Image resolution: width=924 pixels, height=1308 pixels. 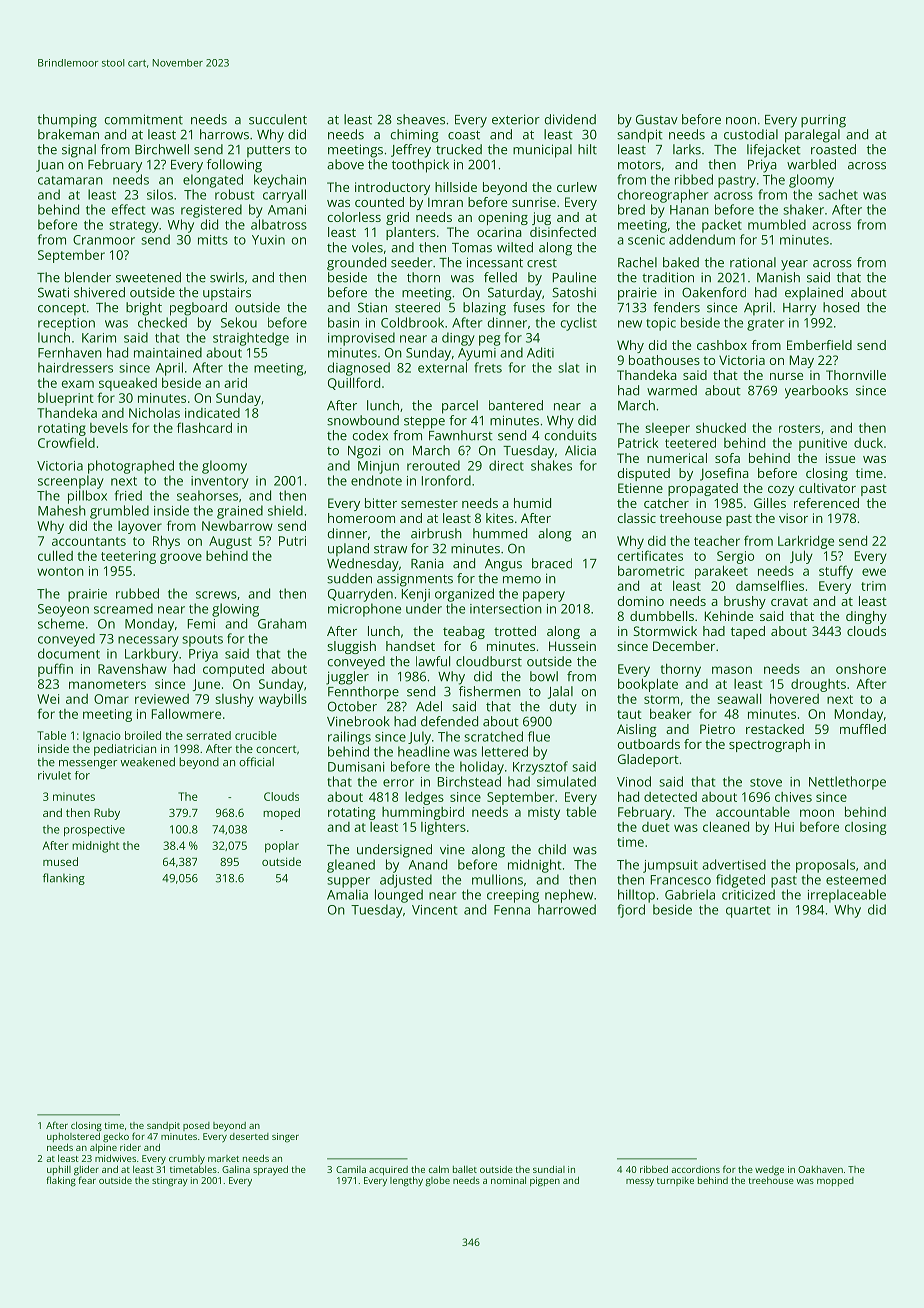 What do you see at coordinates (63, 610) in the image?
I see `Seoyeon` at bounding box center [63, 610].
